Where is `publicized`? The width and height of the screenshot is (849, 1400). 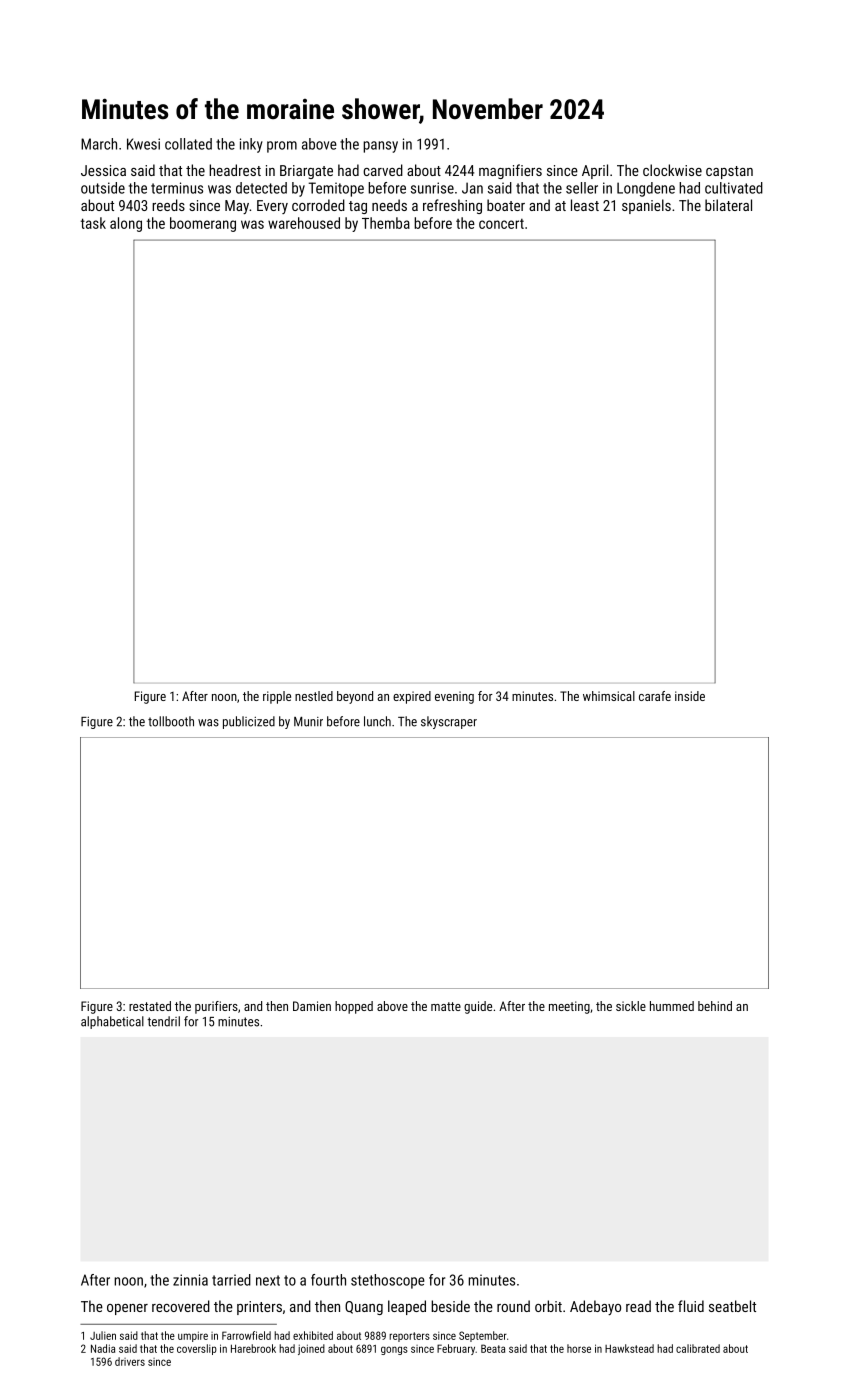
publicized is located at coordinates (249, 722).
